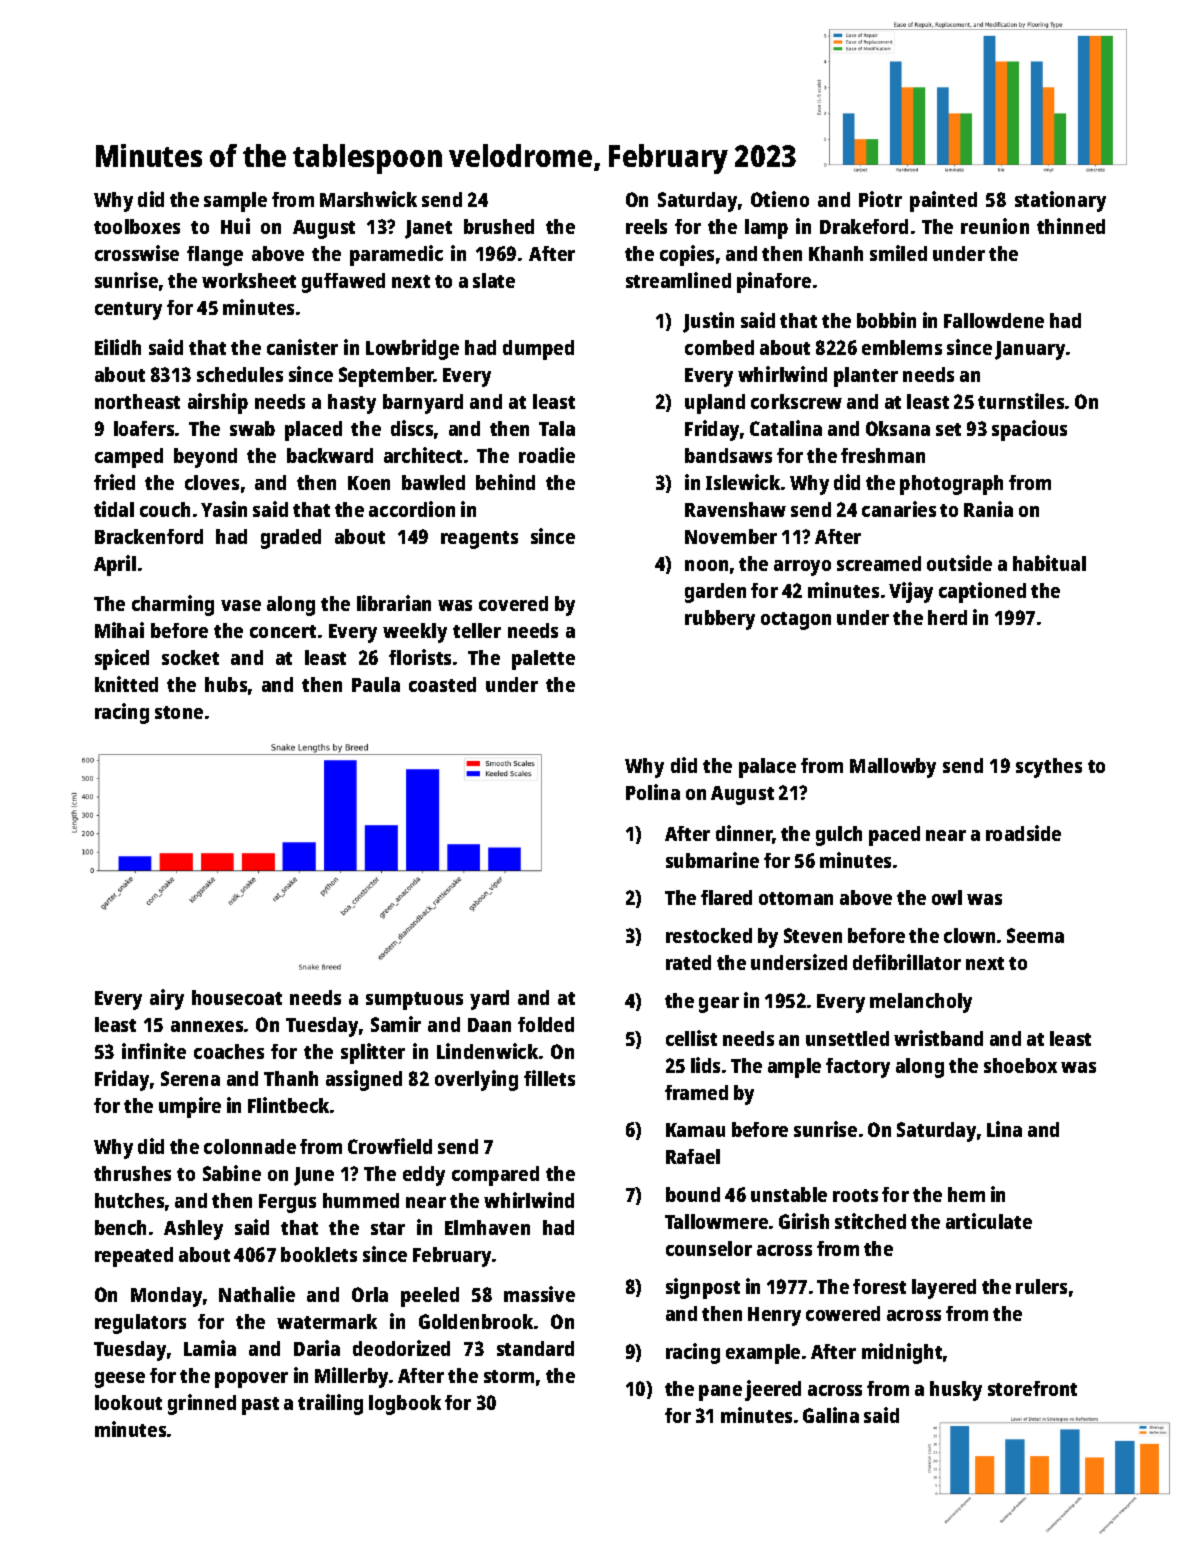  I want to click on rated, so click(688, 962).
